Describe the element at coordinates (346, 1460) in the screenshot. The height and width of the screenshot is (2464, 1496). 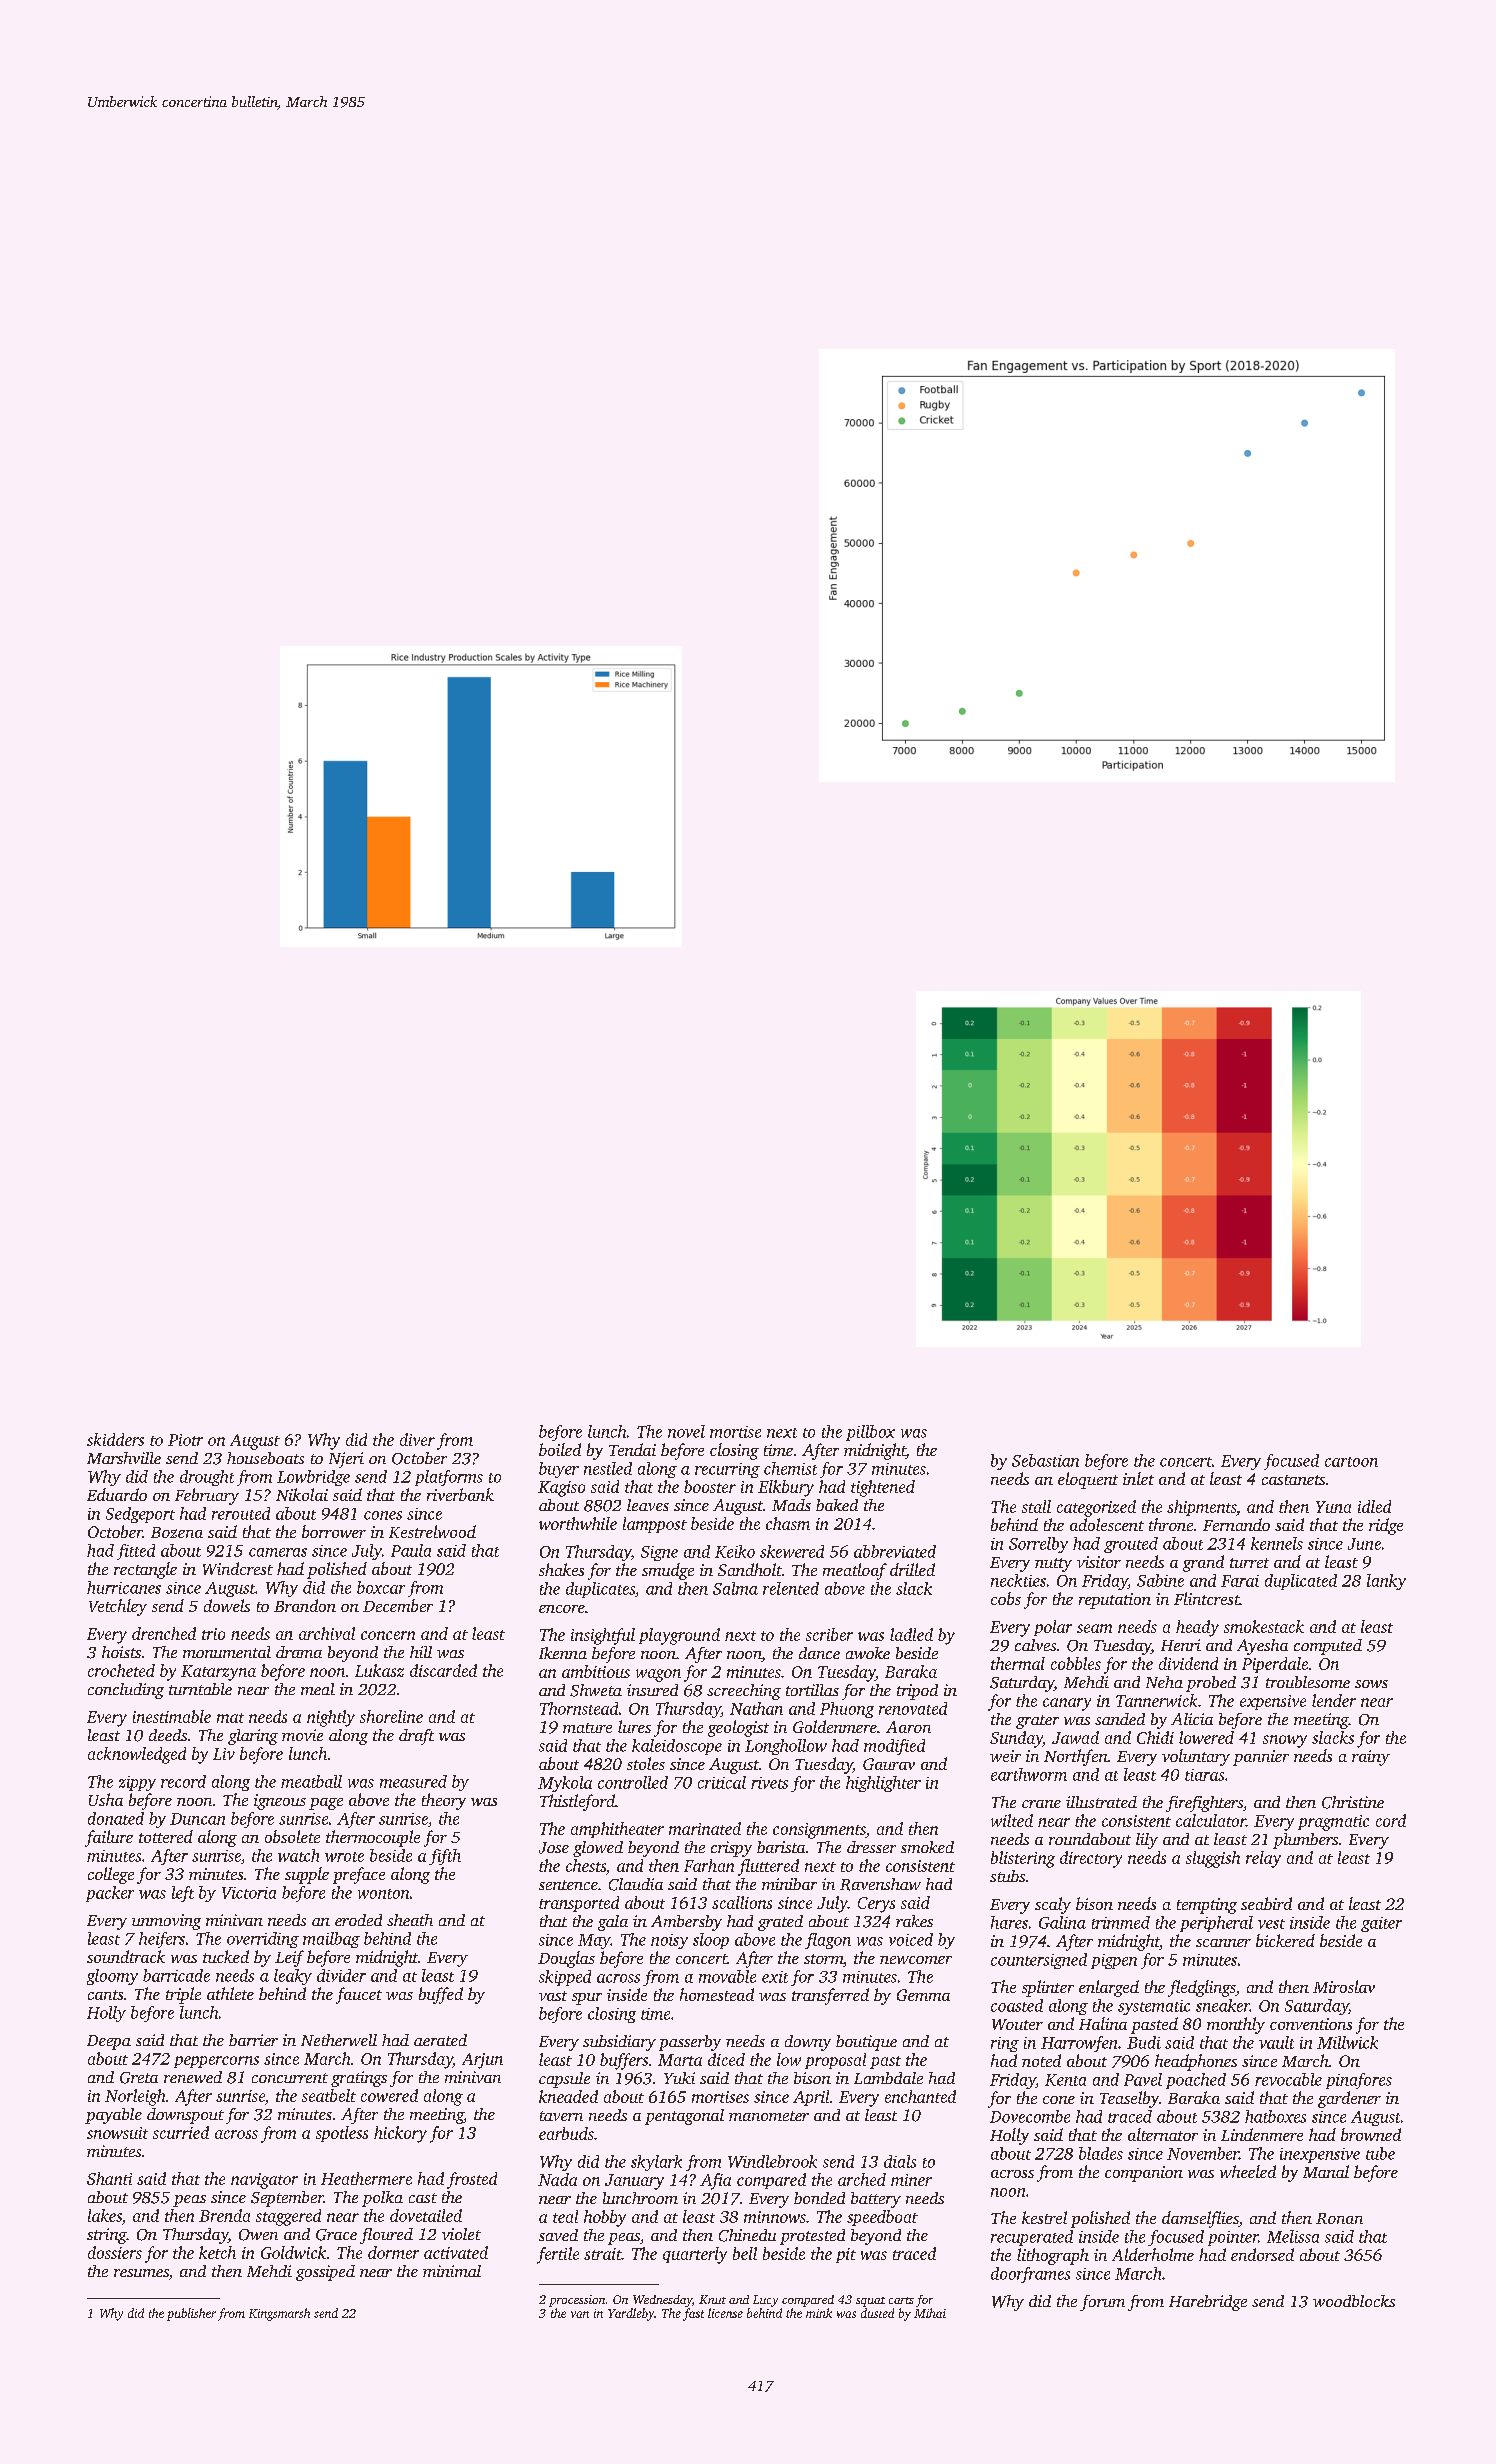
I see `Njeri` at that location.
